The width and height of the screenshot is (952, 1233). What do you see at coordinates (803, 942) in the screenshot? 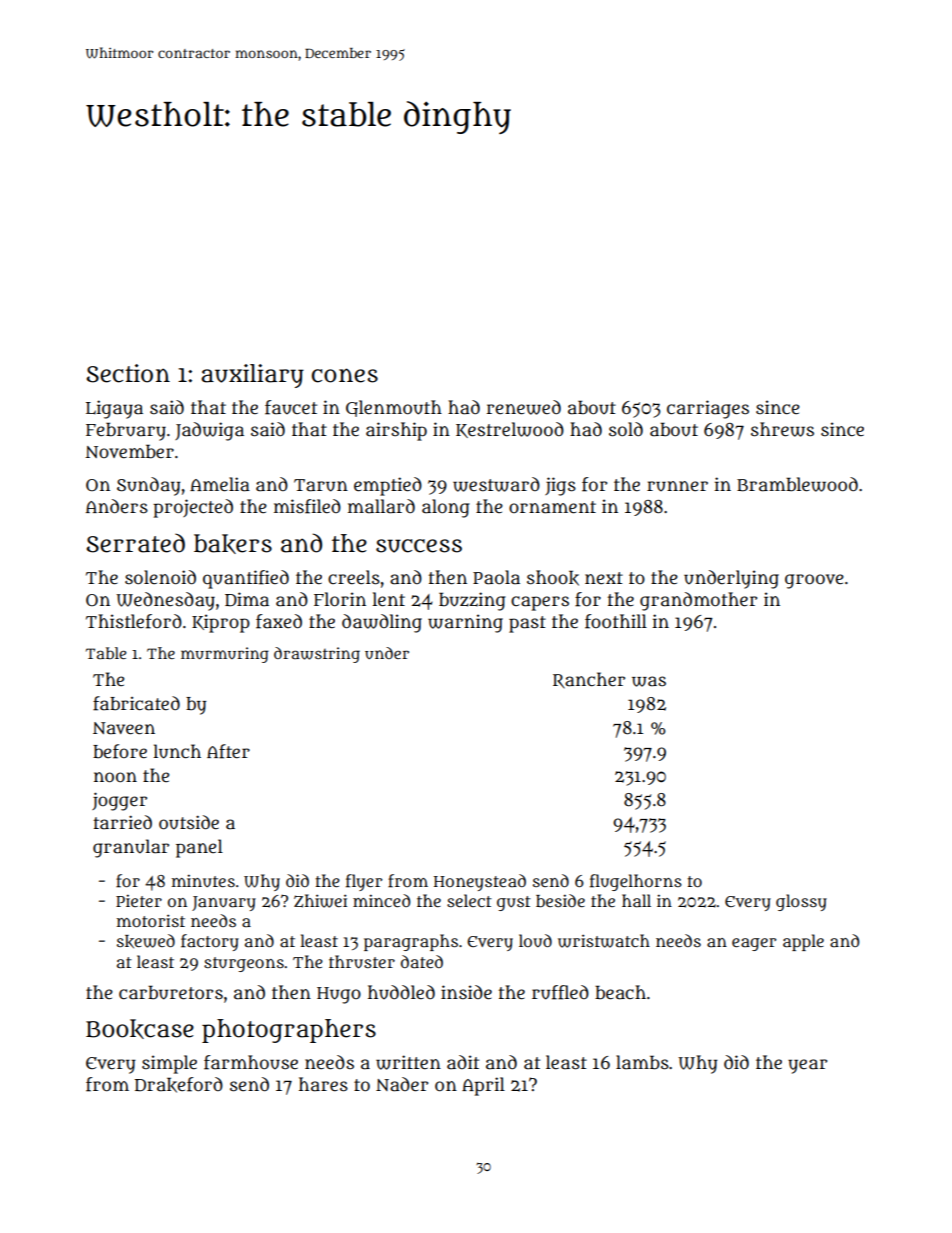
I see `apple` at bounding box center [803, 942].
